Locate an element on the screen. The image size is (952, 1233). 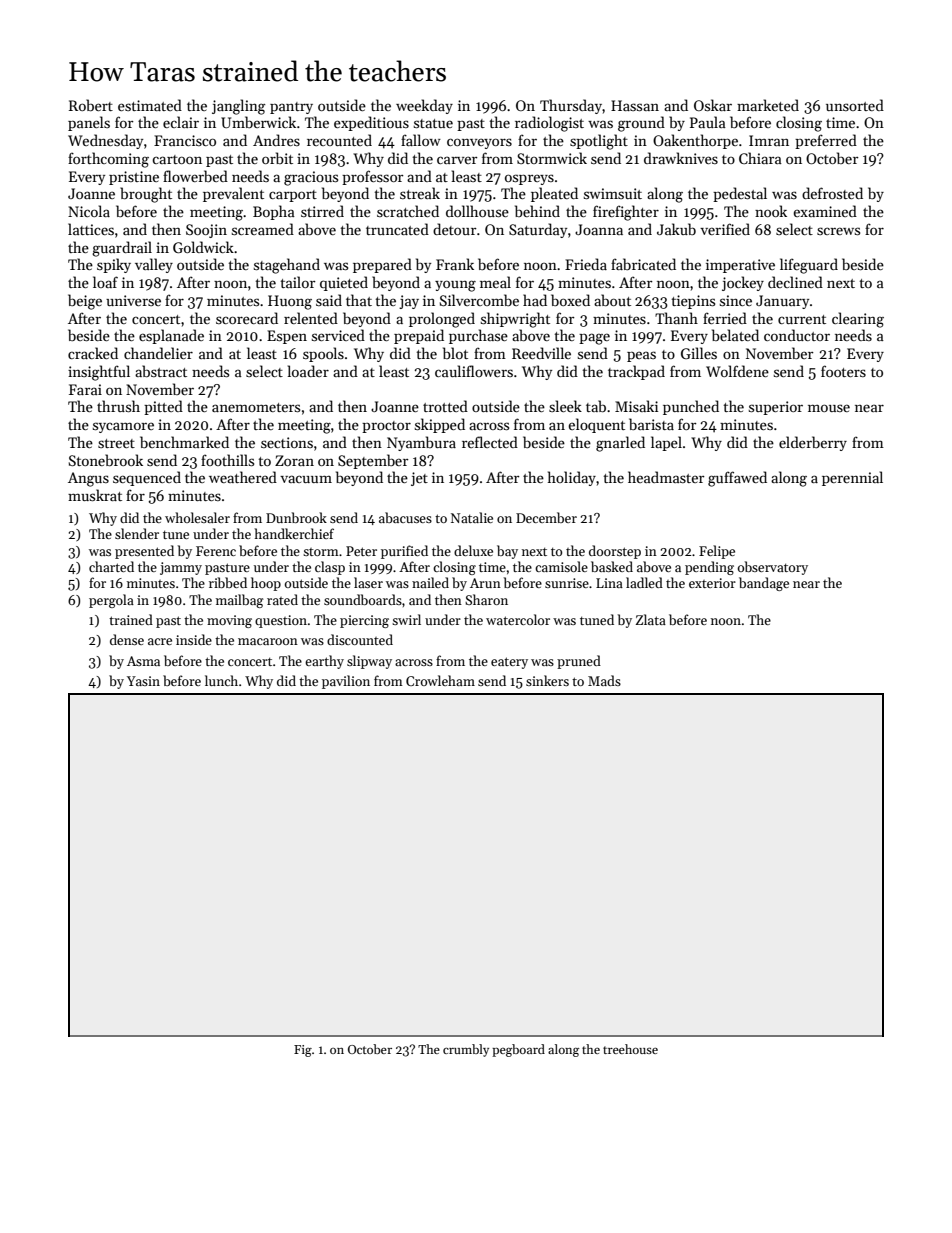
crumbly is located at coordinates (466, 1050).
